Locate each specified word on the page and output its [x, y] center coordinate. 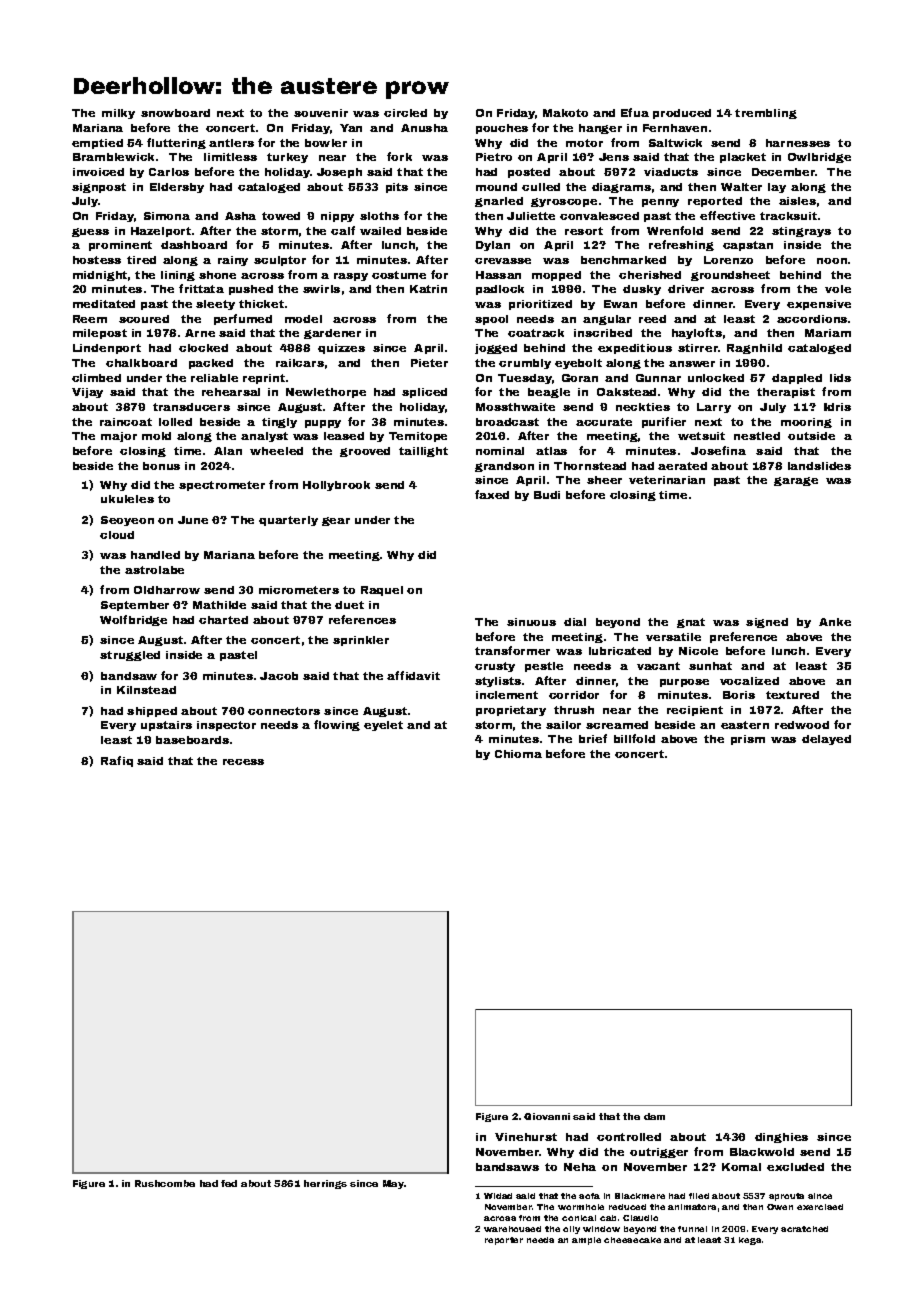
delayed [826, 740]
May [393, 1184]
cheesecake [632, 1240]
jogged [496, 349]
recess [243, 762]
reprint [264, 379]
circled [405, 113]
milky [118, 114]
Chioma [518, 754]
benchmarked [623, 260]
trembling [766, 114]
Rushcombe [165, 1183]
